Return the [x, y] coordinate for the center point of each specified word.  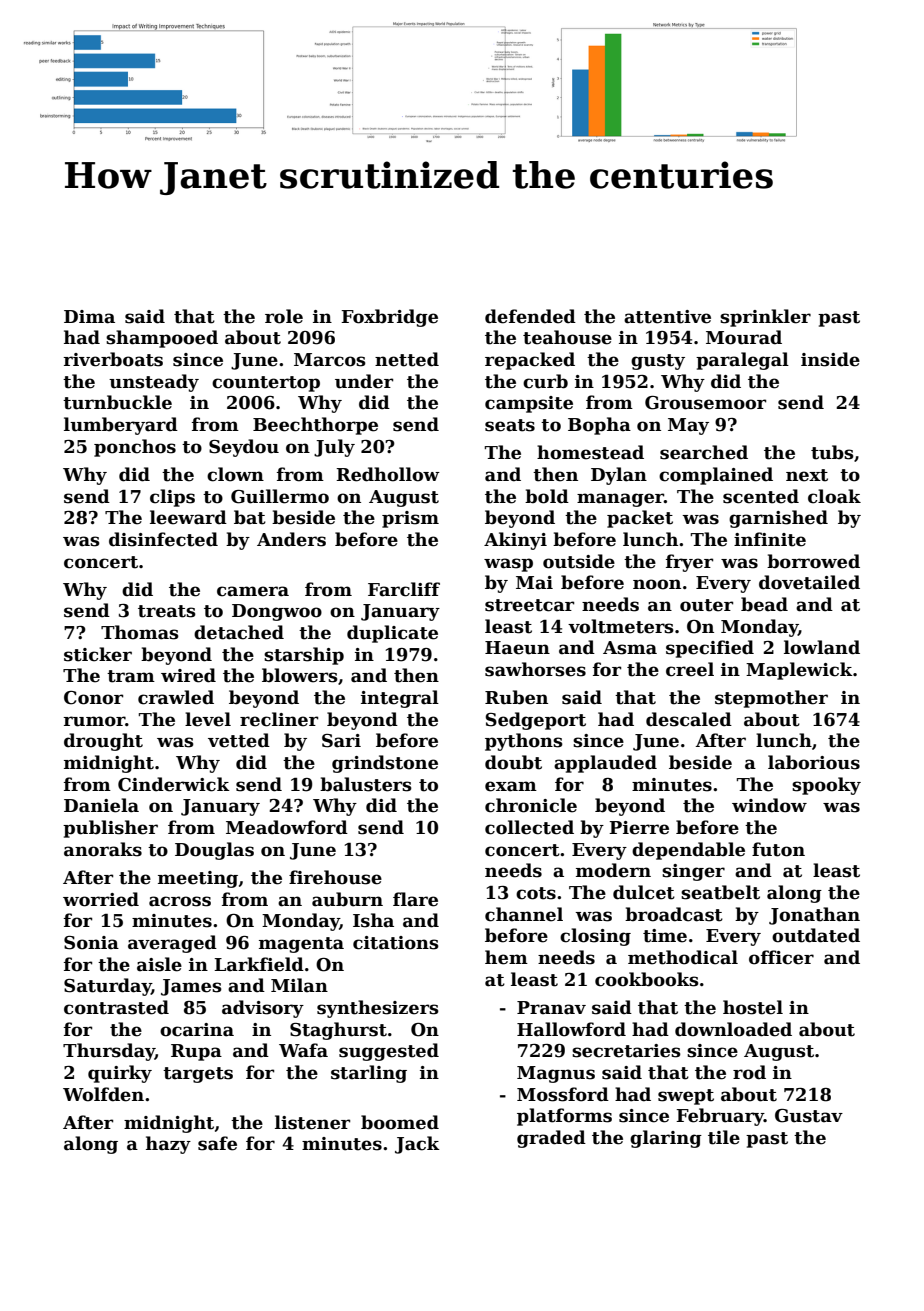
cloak [834, 496]
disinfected [163, 539]
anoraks [103, 849]
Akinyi [515, 541]
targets [198, 1075]
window [769, 805]
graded [551, 1139]
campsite [529, 404]
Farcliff [404, 589]
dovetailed [809, 582]
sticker [98, 654]
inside [830, 359]
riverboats [113, 359]
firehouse [335, 877]
